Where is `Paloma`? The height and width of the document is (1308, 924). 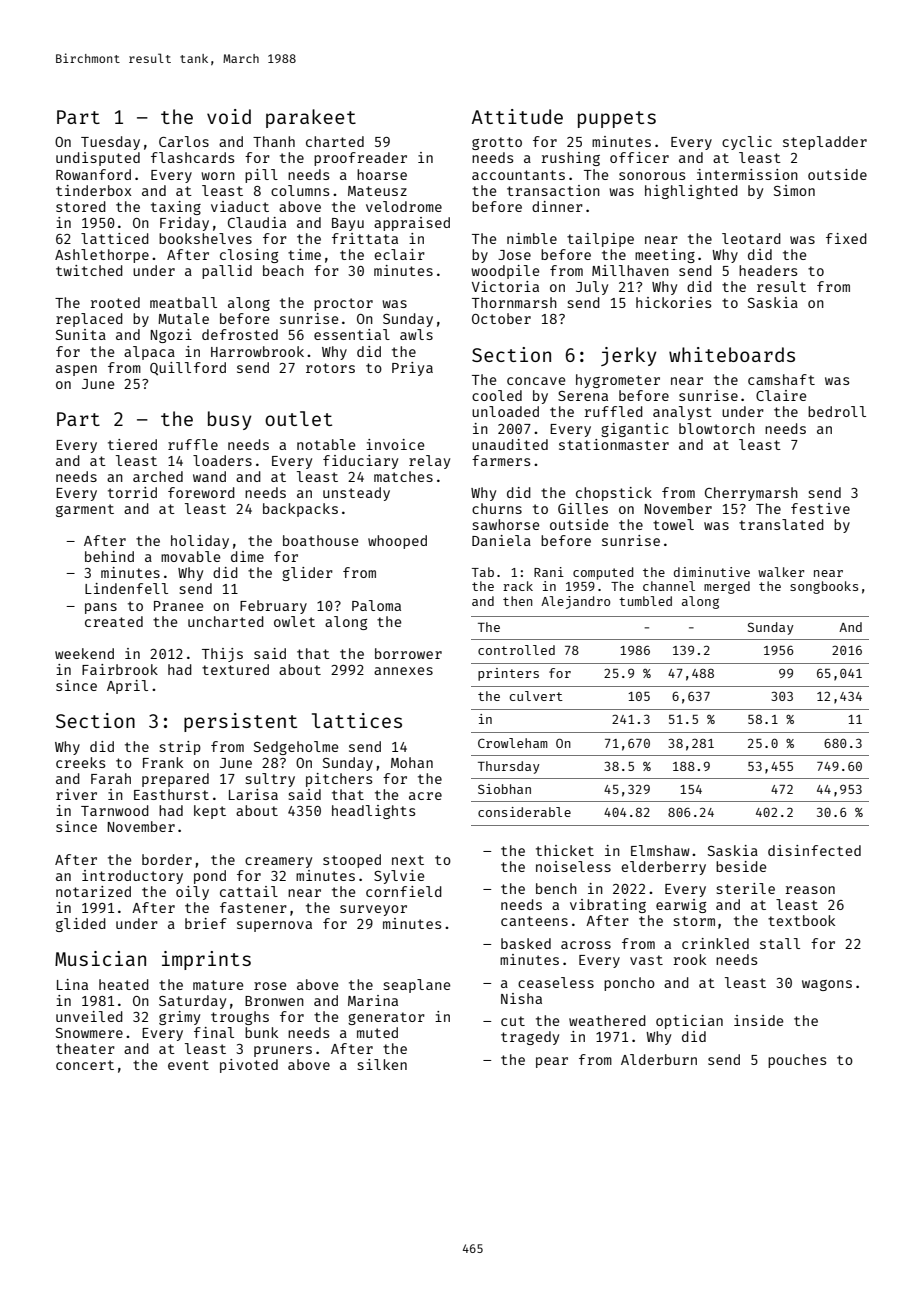 Paloma is located at coordinates (376, 605).
